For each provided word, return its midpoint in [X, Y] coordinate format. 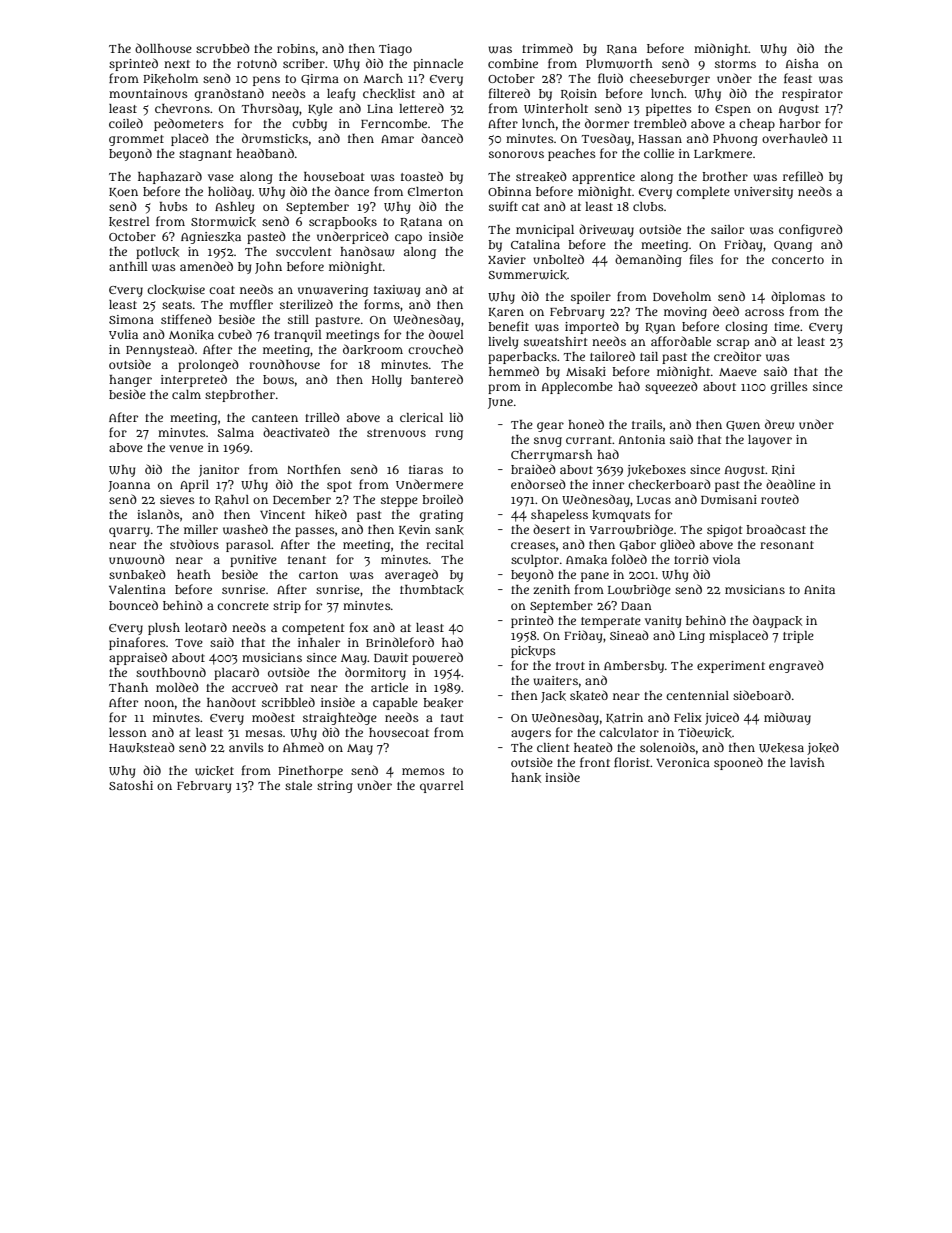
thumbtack [432, 590]
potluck [157, 253]
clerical [421, 417]
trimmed [547, 48]
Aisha [802, 63]
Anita [819, 589]
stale [298, 785]
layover [770, 441]
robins [296, 48]
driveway [606, 230]
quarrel [442, 787]
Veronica [683, 762]
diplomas [798, 297]
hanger [130, 381]
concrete [243, 606]
